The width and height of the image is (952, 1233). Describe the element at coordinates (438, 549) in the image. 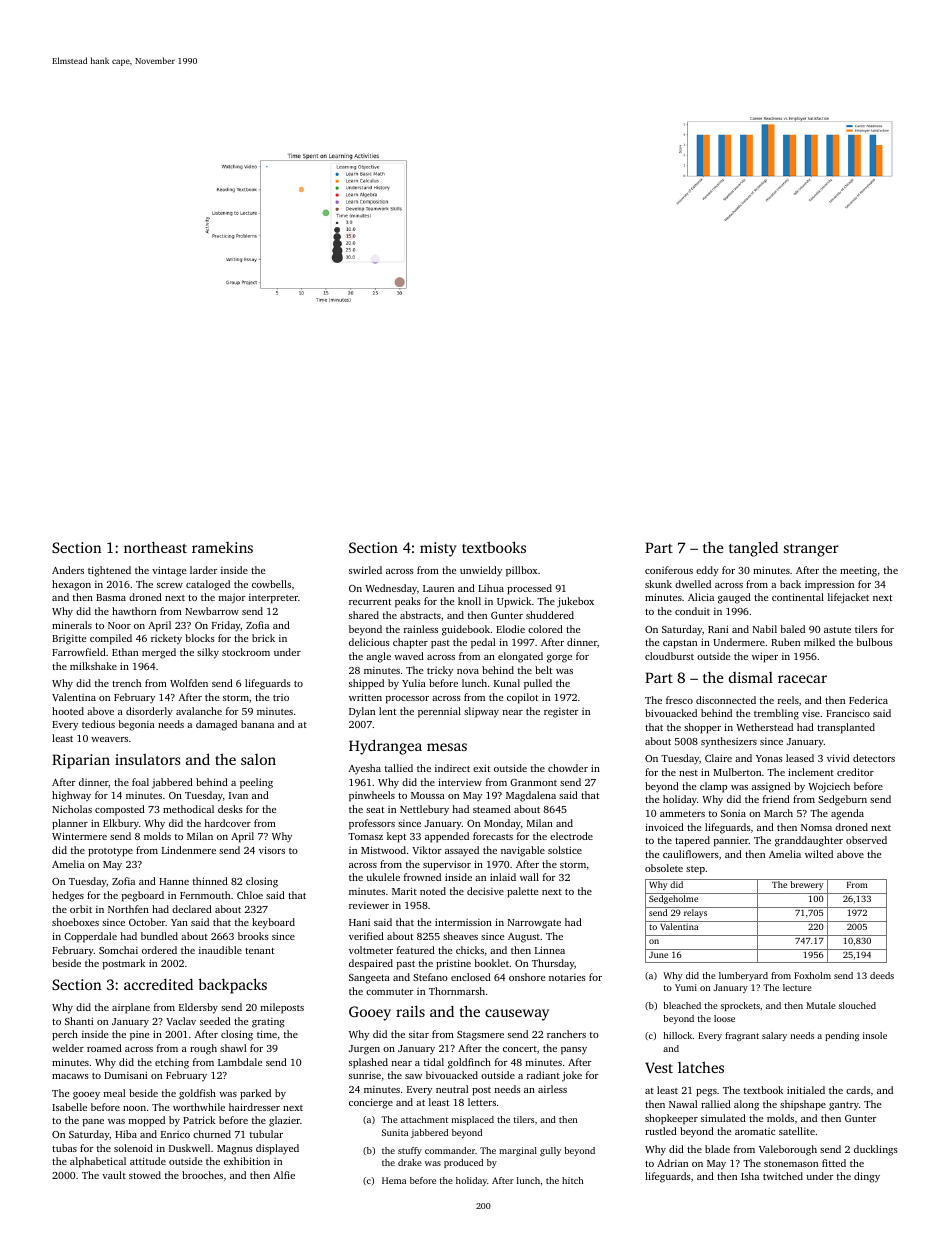

I see `misty` at that location.
